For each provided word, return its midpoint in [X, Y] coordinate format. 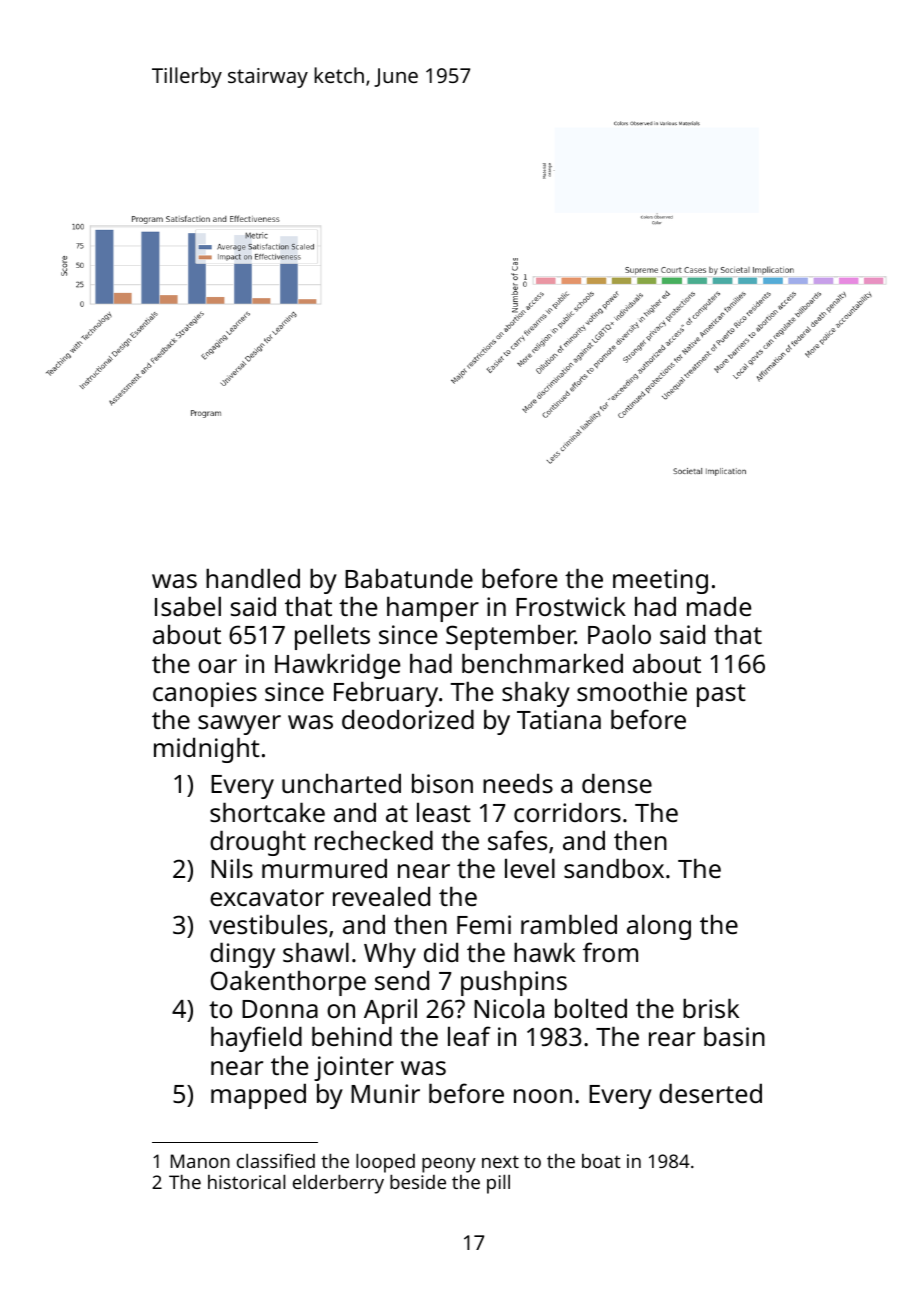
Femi [484, 924]
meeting [660, 581]
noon [543, 1096]
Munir [385, 1093]
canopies [205, 694]
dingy [242, 955]
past [721, 695]
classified [276, 1160]
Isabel [188, 606]
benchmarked [542, 663]
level [530, 868]
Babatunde [409, 578]
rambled [569, 924]
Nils [232, 868]
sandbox [614, 868]
